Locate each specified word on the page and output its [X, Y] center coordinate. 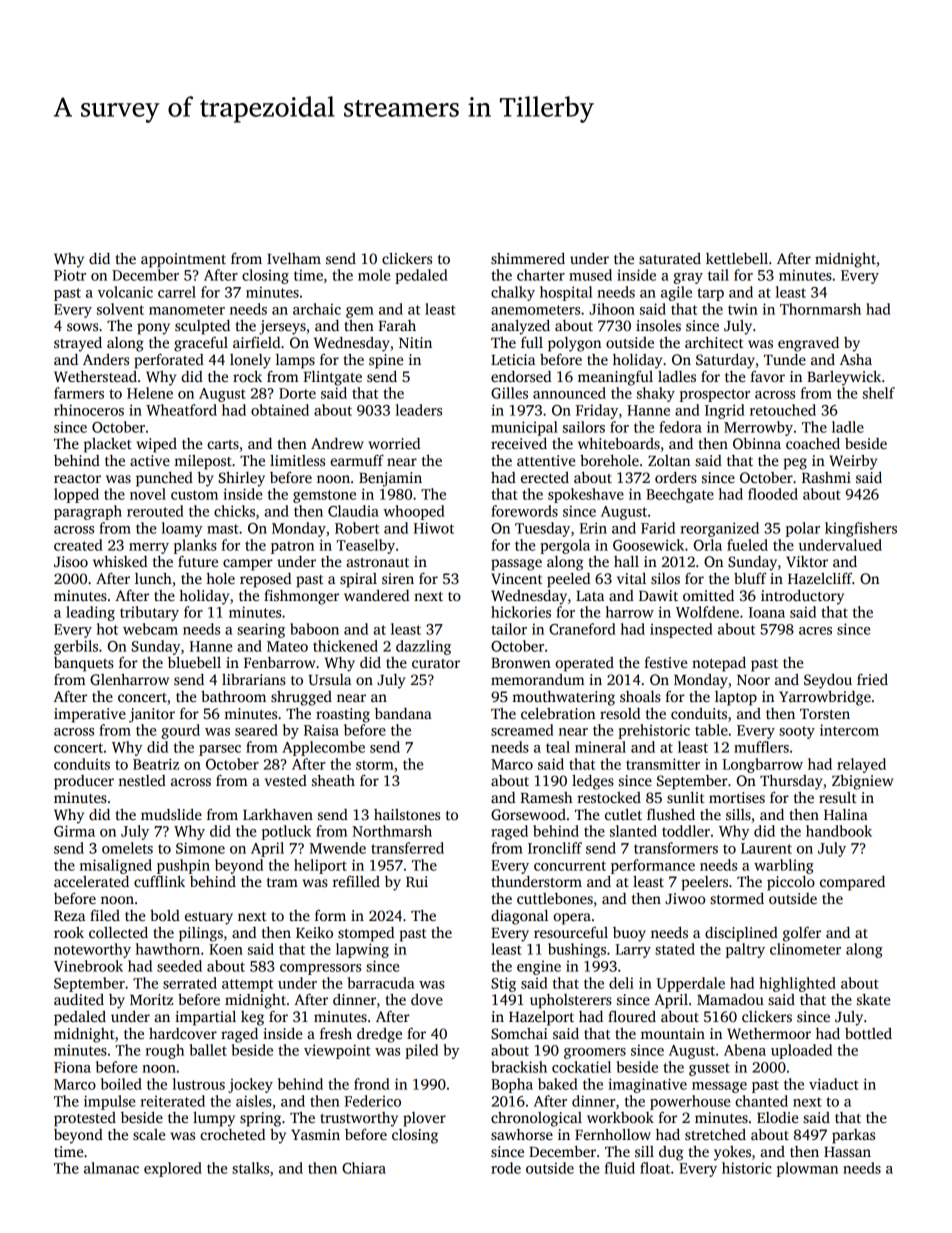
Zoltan [669, 460]
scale [149, 1134]
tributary [149, 613]
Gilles [509, 393]
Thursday [791, 782]
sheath [333, 780]
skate [873, 999]
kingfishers [861, 529]
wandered [376, 595]
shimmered [528, 258]
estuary [209, 918]
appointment [183, 260]
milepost [203, 462]
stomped [366, 934]
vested [286, 780]
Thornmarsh [820, 309]
